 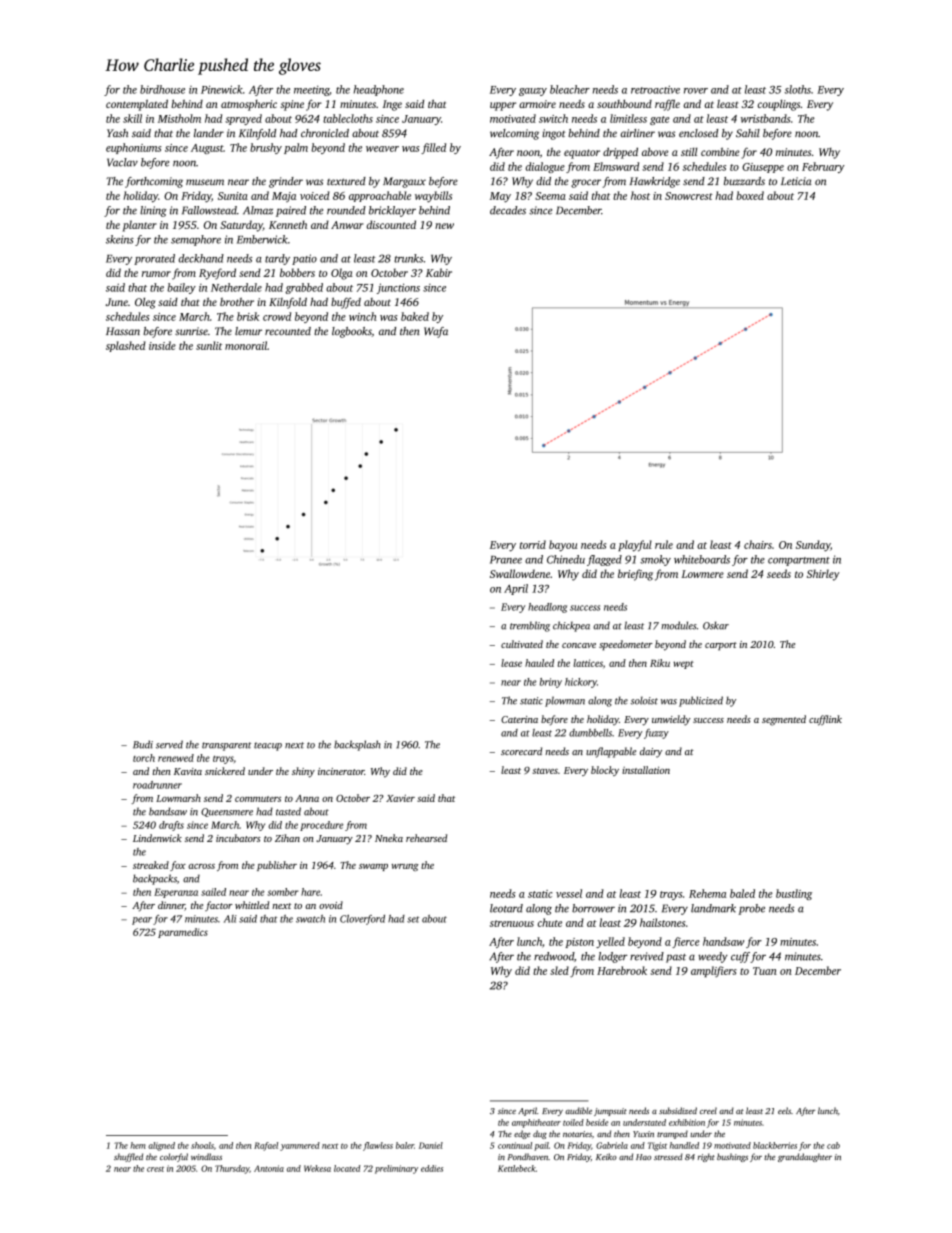 What do you see at coordinates (415, 316) in the document?
I see `baked` at bounding box center [415, 316].
